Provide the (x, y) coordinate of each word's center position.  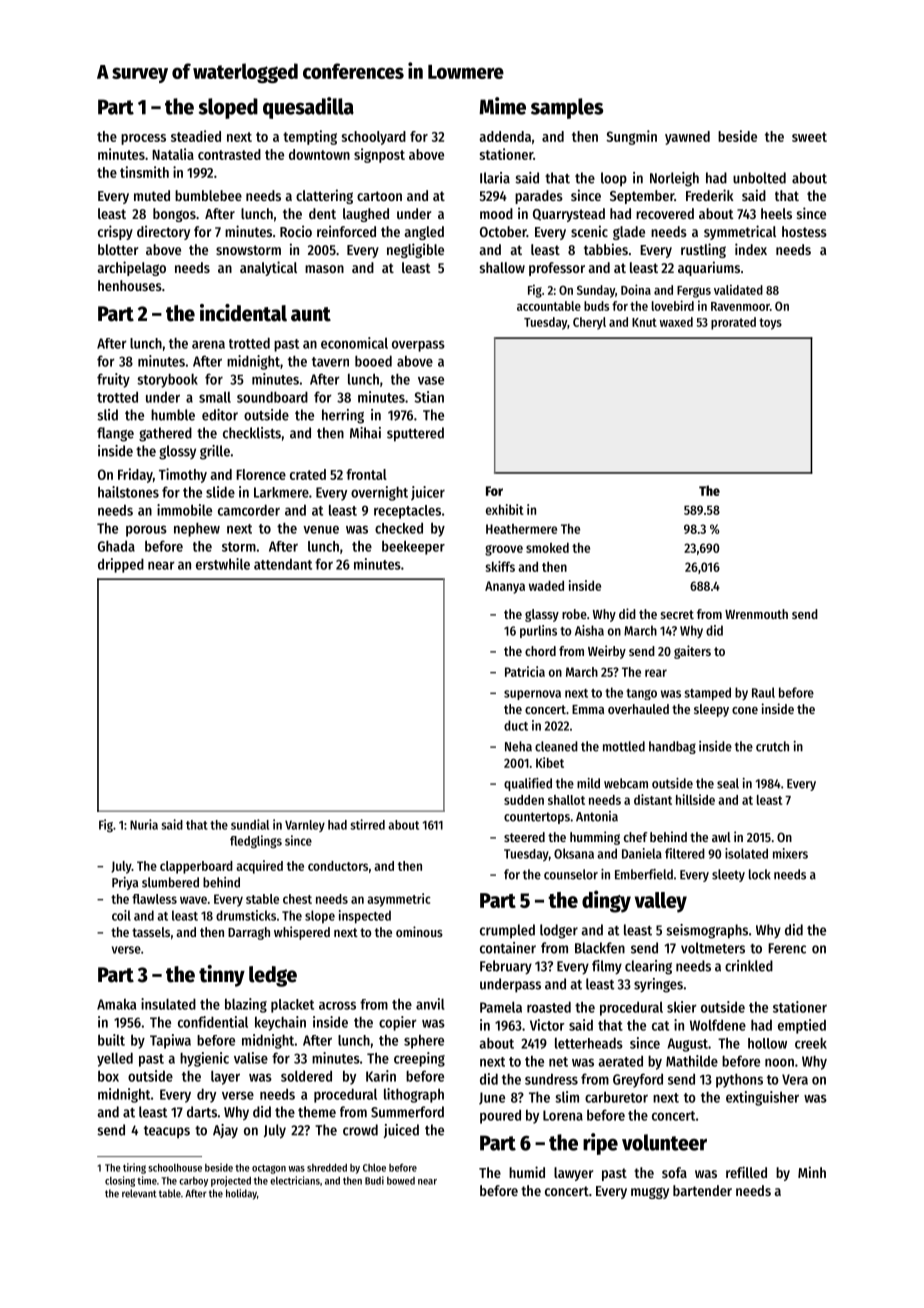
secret (677, 614)
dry (206, 1095)
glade (629, 233)
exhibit (505, 509)
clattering (324, 196)
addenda (505, 136)
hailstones (128, 492)
